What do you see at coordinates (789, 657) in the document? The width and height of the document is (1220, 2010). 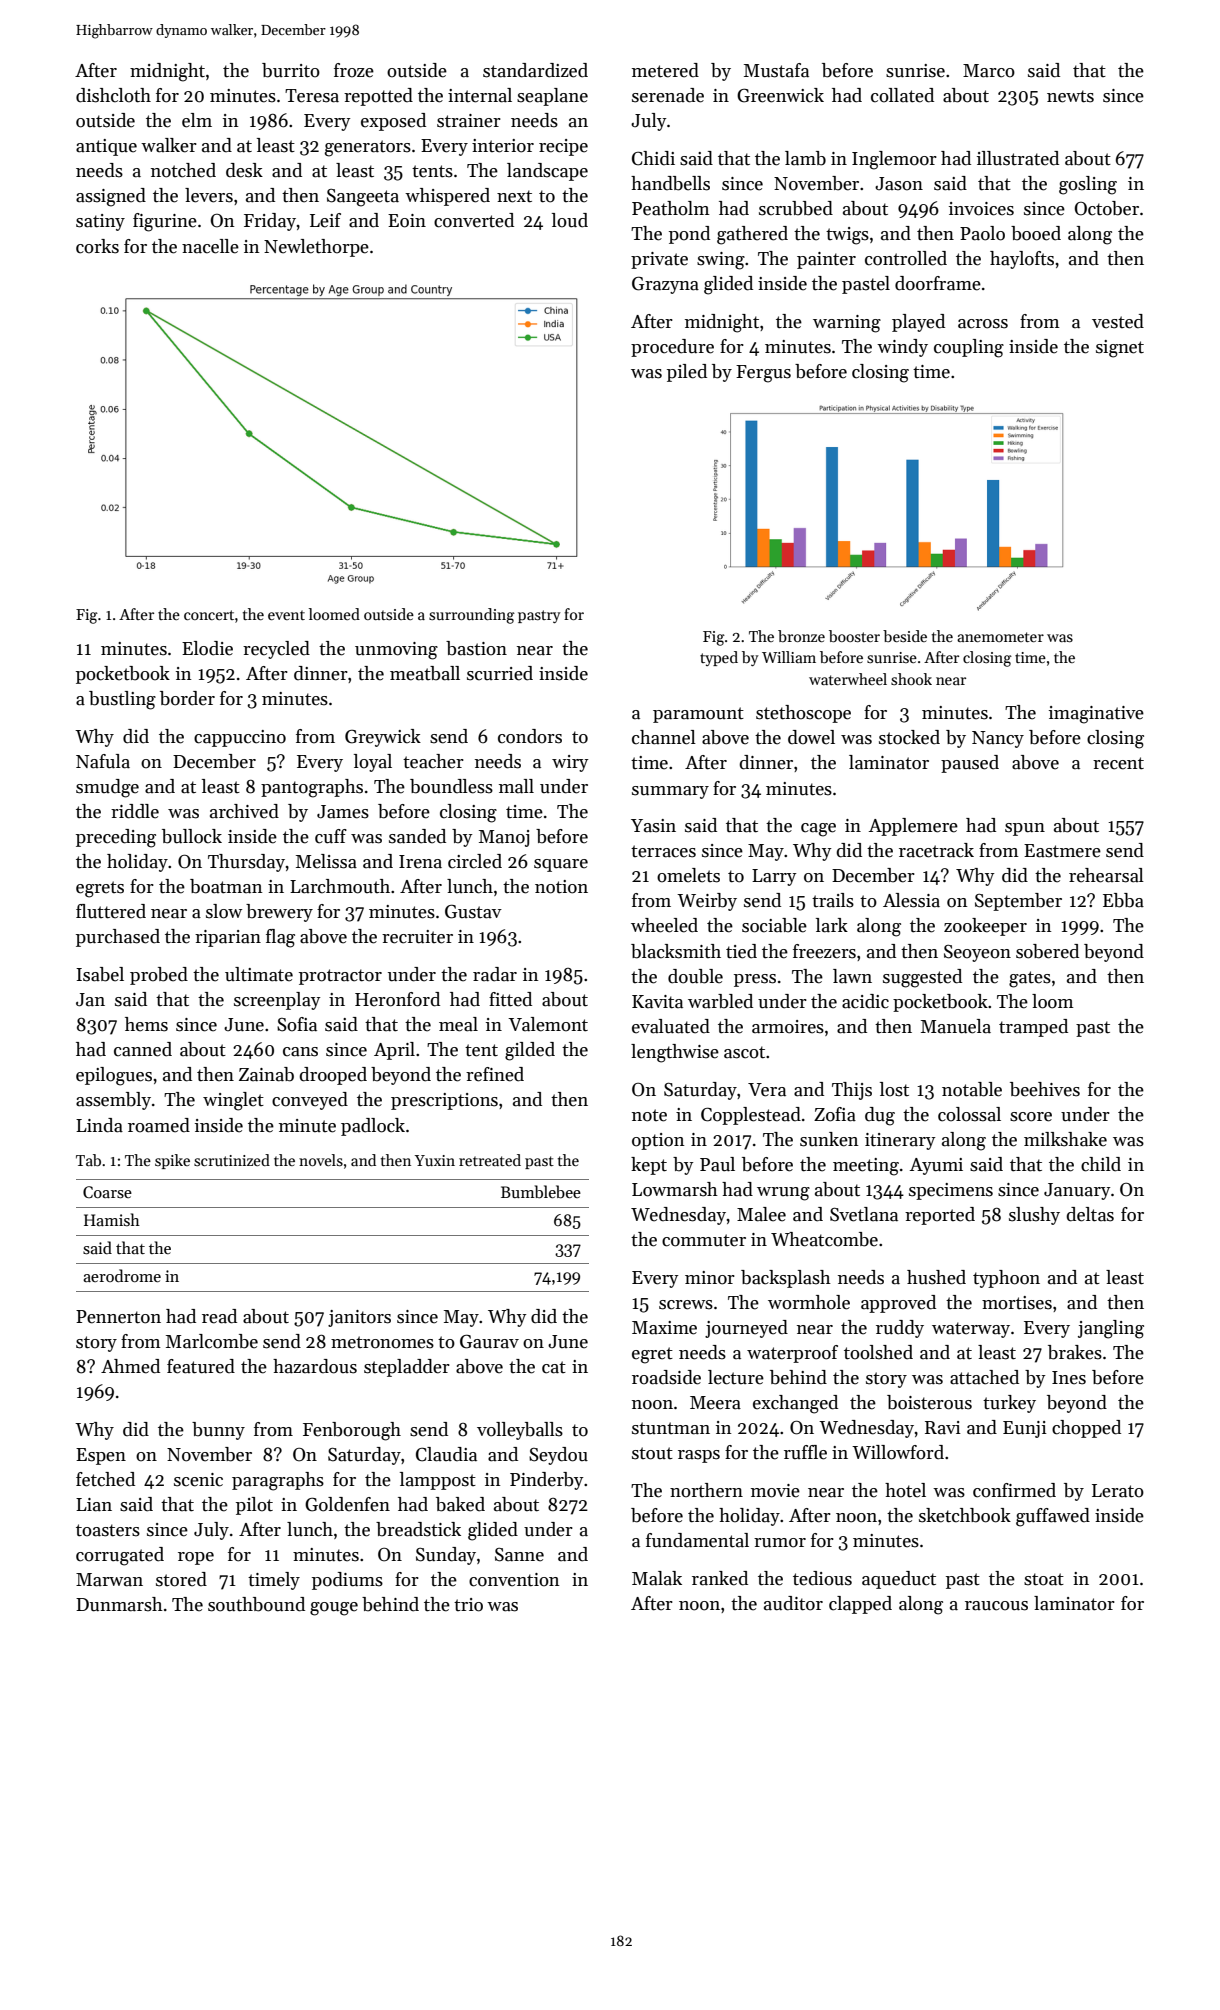 I see `William` at bounding box center [789, 657].
